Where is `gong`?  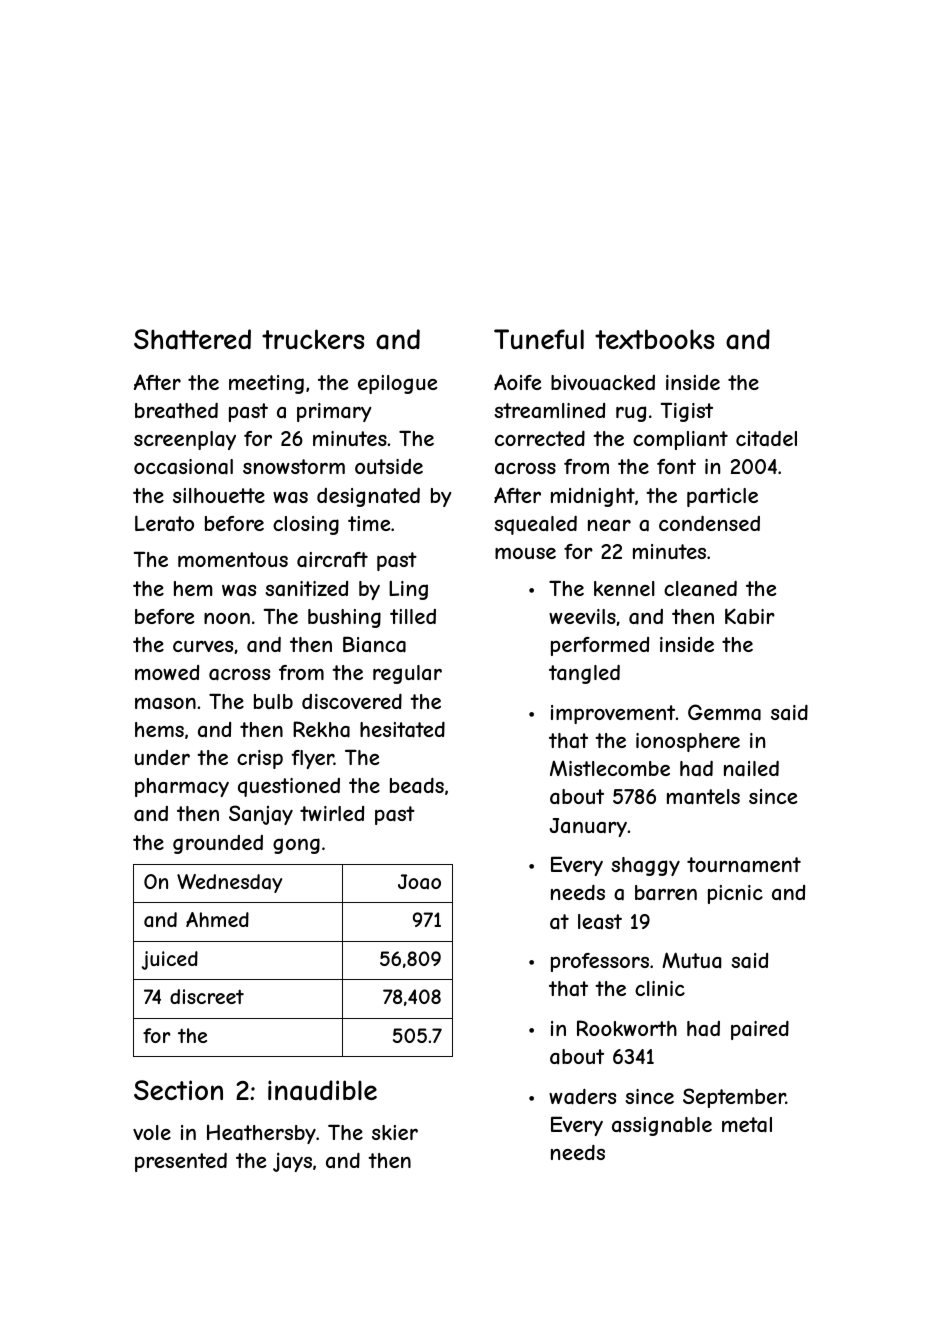 gong is located at coordinates (296, 846).
